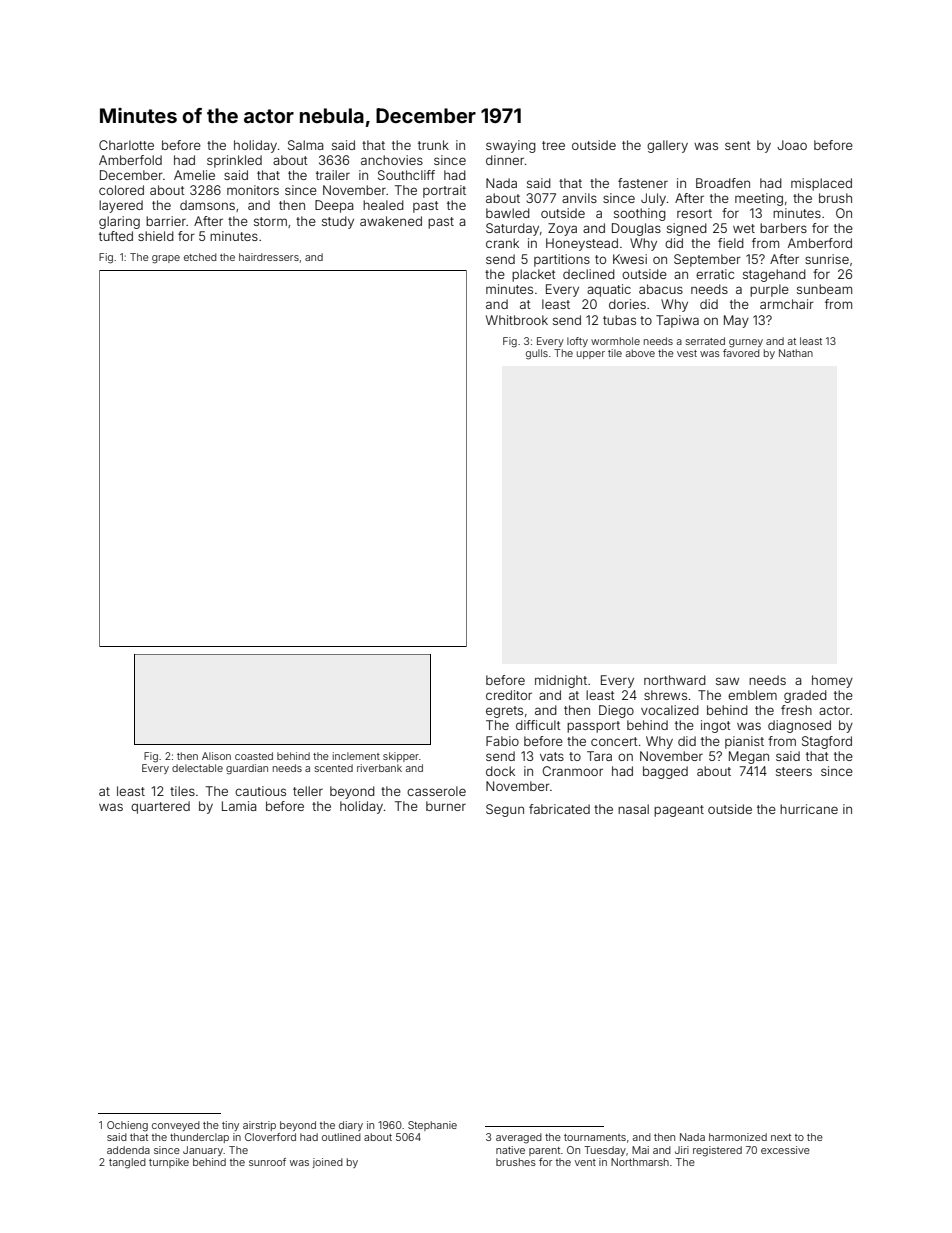  What do you see at coordinates (794, 771) in the image?
I see `steers` at bounding box center [794, 771].
